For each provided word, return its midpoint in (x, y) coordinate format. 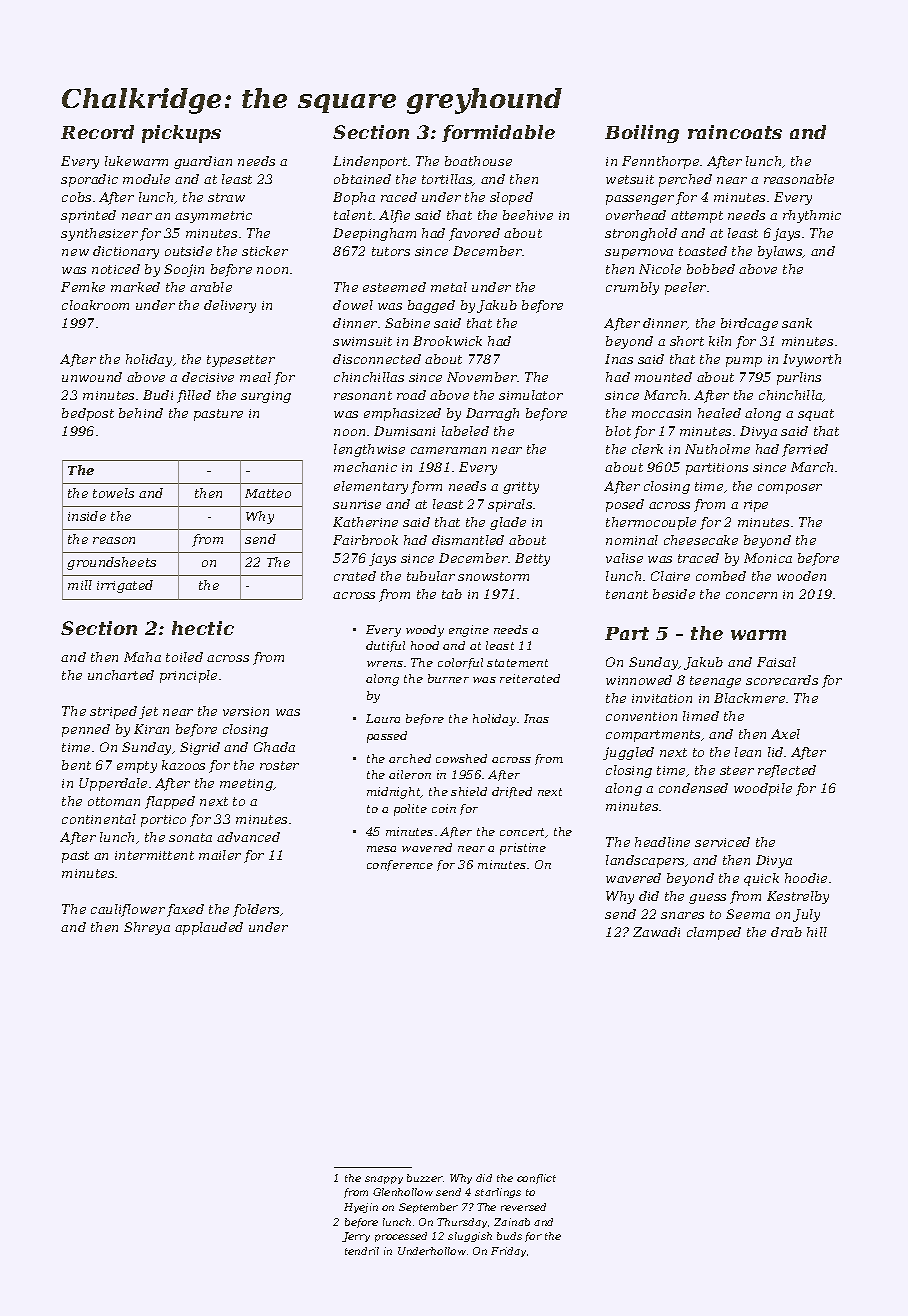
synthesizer (99, 234)
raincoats (735, 132)
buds (509, 1236)
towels (113, 493)
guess (707, 899)
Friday (508, 1252)
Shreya (147, 928)
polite (410, 810)
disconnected (377, 359)
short (687, 341)
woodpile (763, 789)
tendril (362, 1251)
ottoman (114, 801)
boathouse (478, 161)
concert (523, 833)
